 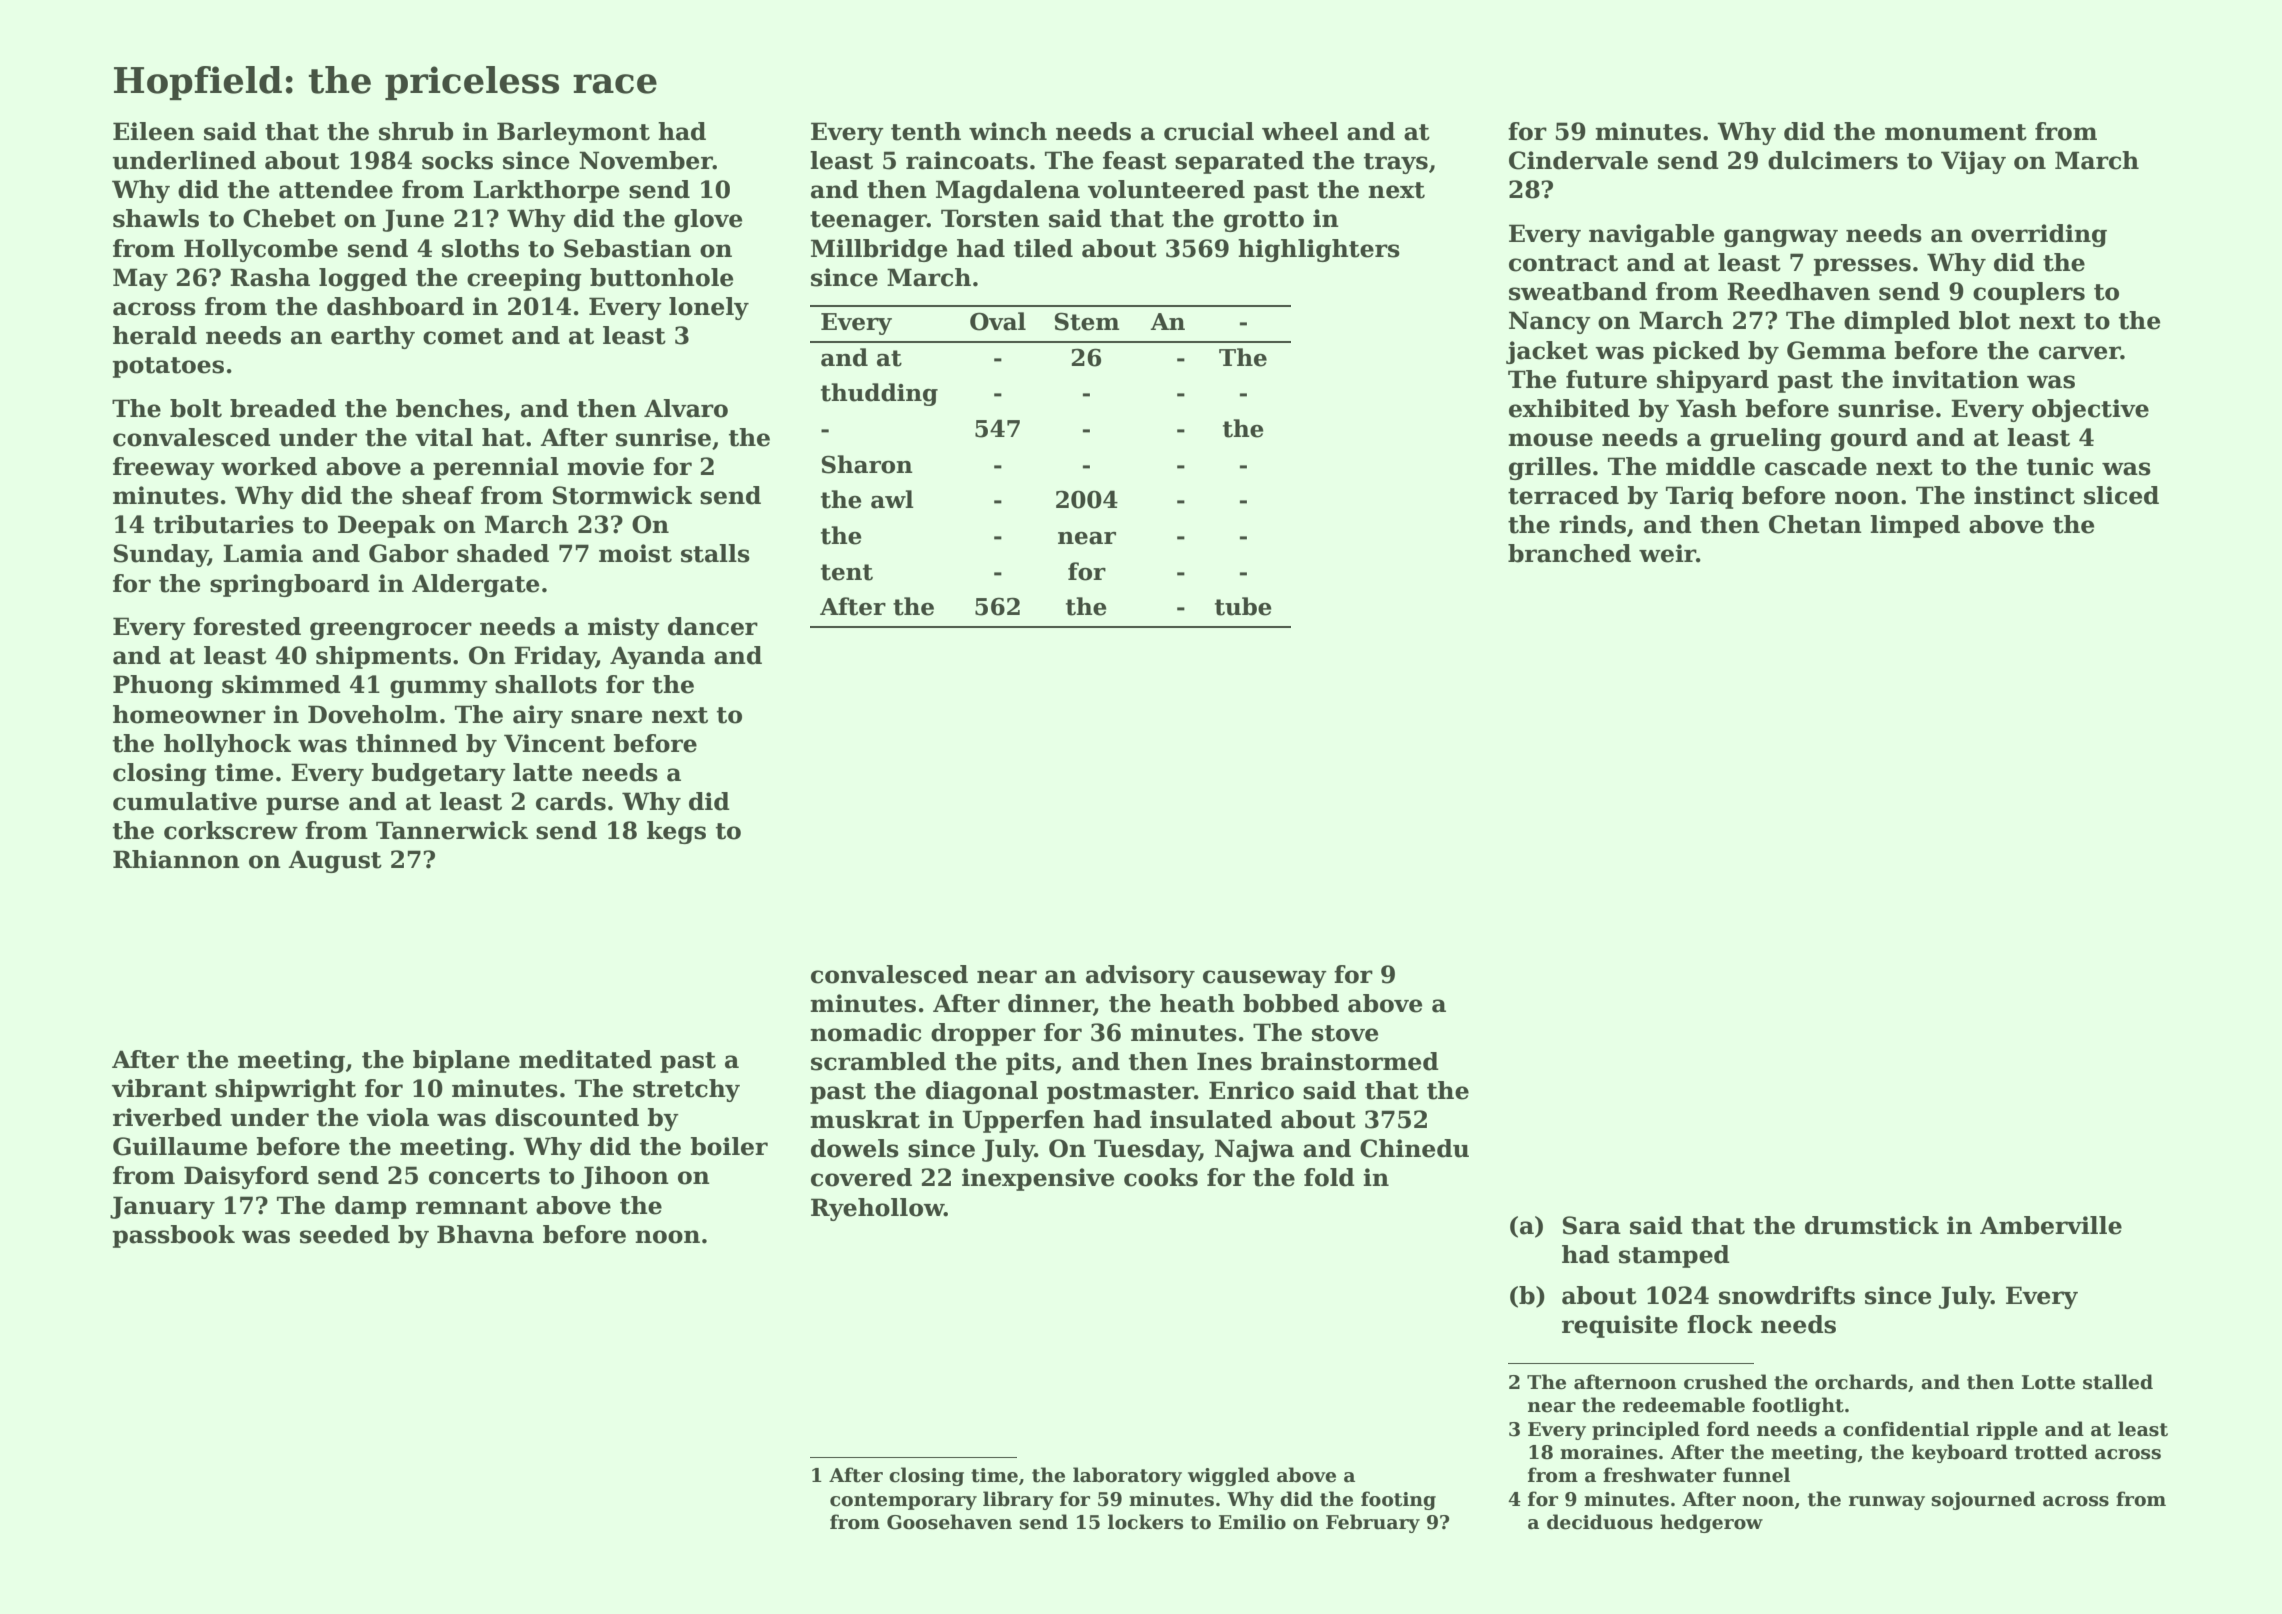 I want to click on sliced, so click(x=2121, y=495).
